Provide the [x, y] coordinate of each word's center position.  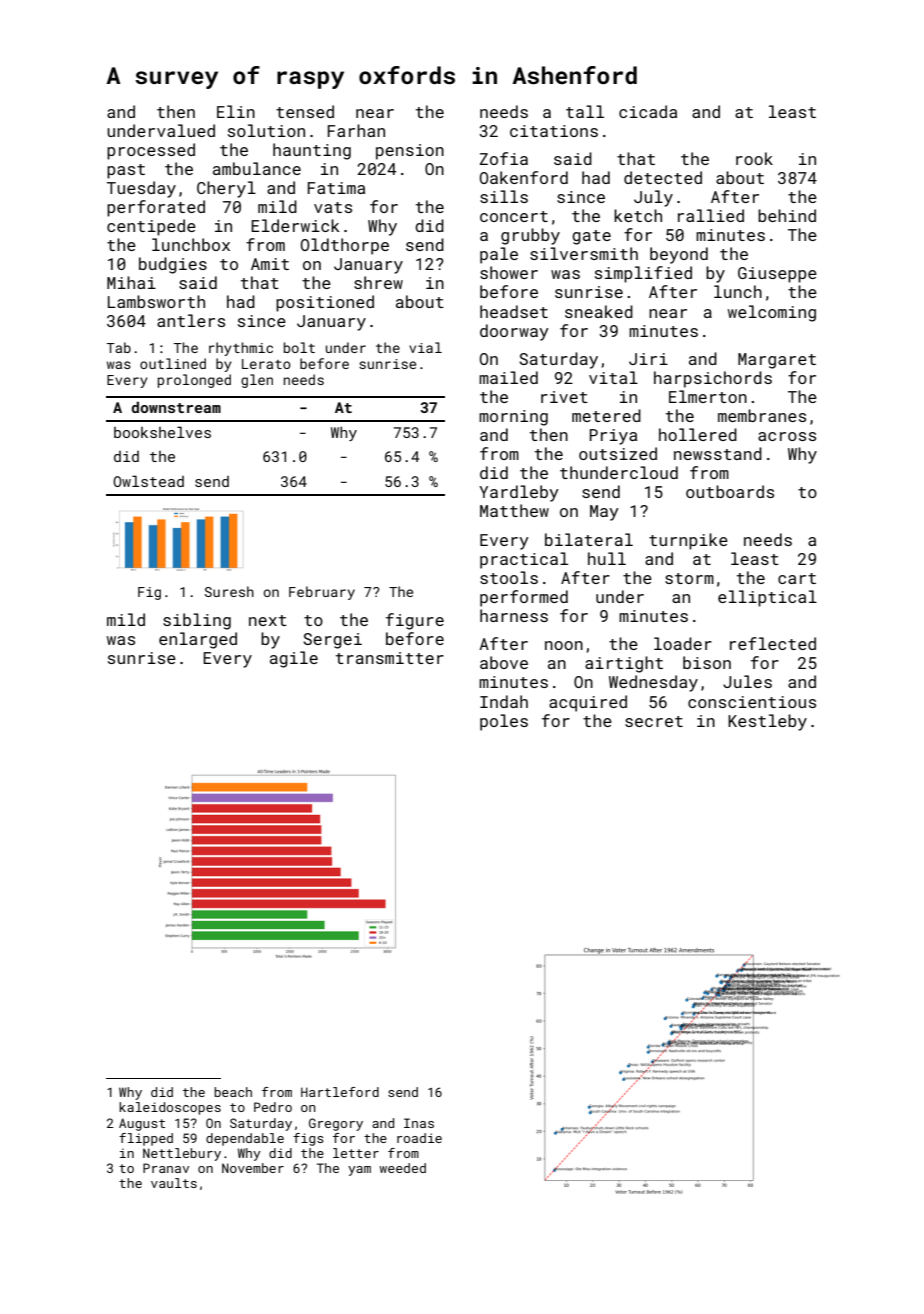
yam [359, 1171]
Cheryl [226, 189]
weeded [402, 1168]
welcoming [772, 313]
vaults [174, 1183]
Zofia [504, 158]
